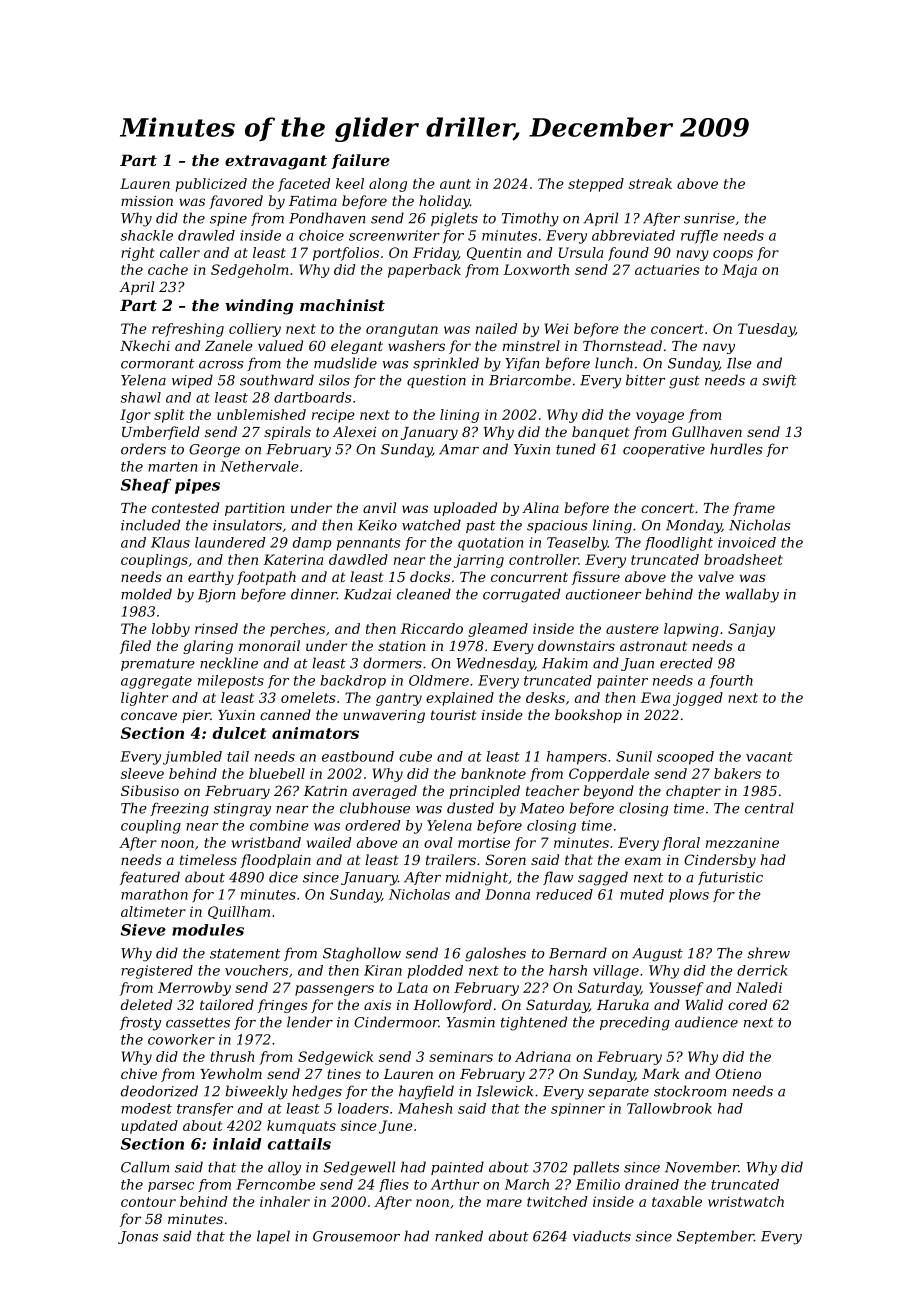  I want to click on Teaselby, so click(577, 544).
